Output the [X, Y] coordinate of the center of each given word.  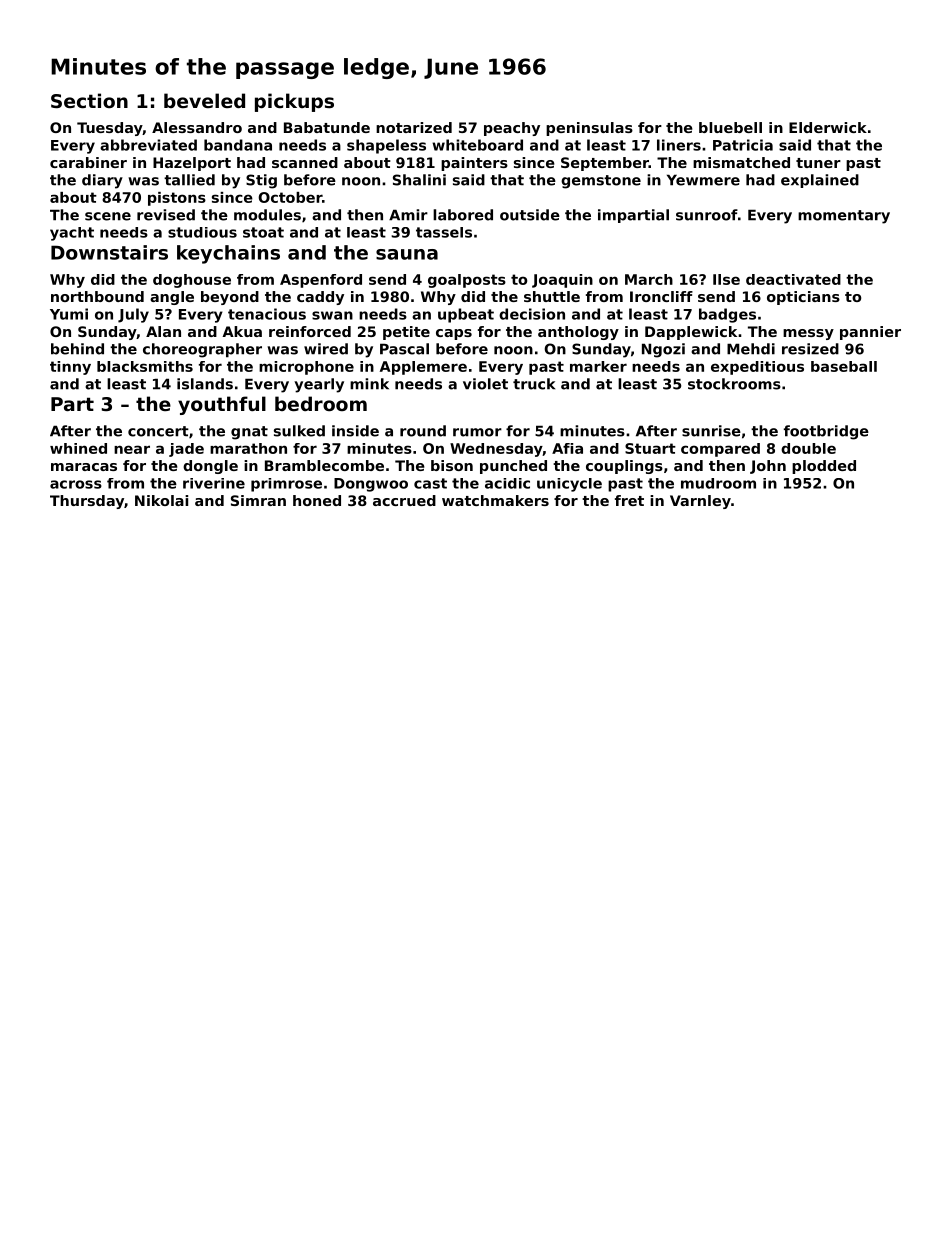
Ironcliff [661, 296]
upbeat [466, 315]
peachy [512, 129]
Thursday [87, 502]
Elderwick [828, 127]
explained [820, 181]
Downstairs [109, 252]
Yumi [69, 314]
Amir [408, 215]
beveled [204, 100]
